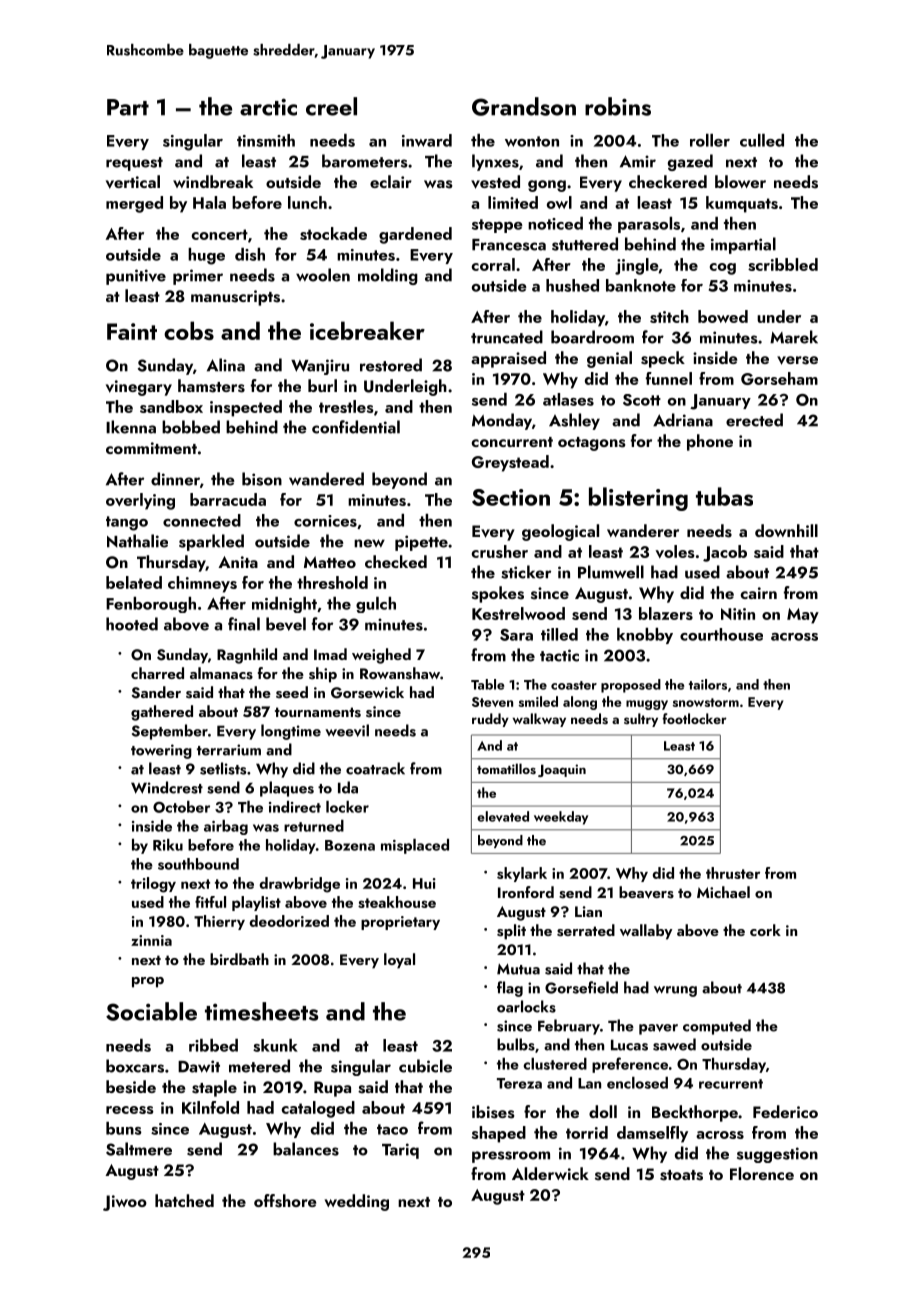  I want to click on downhill, so click(786, 530).
